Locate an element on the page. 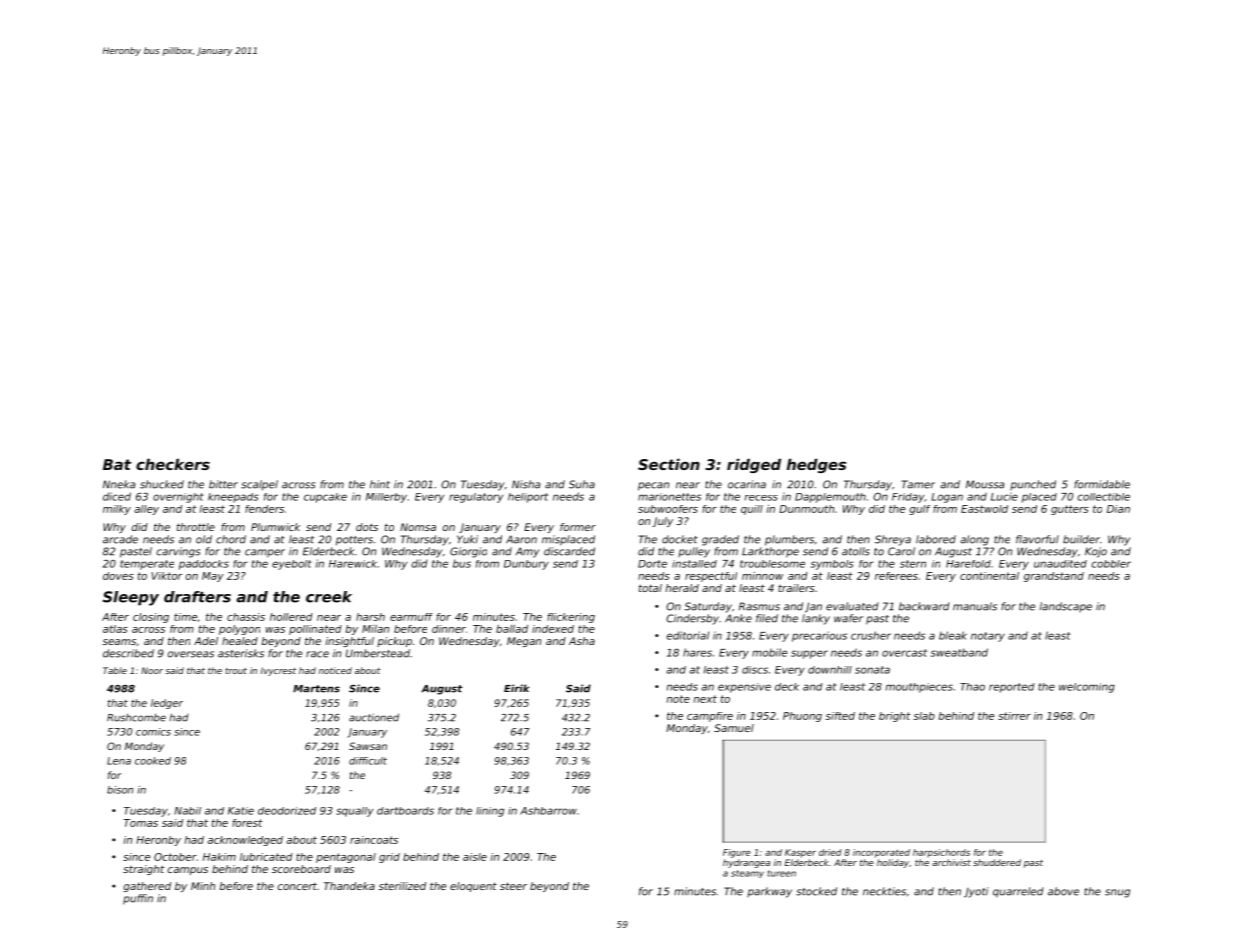 The height and width of the document is (952, 1233). checkers is located at coordinates (173, 464).
